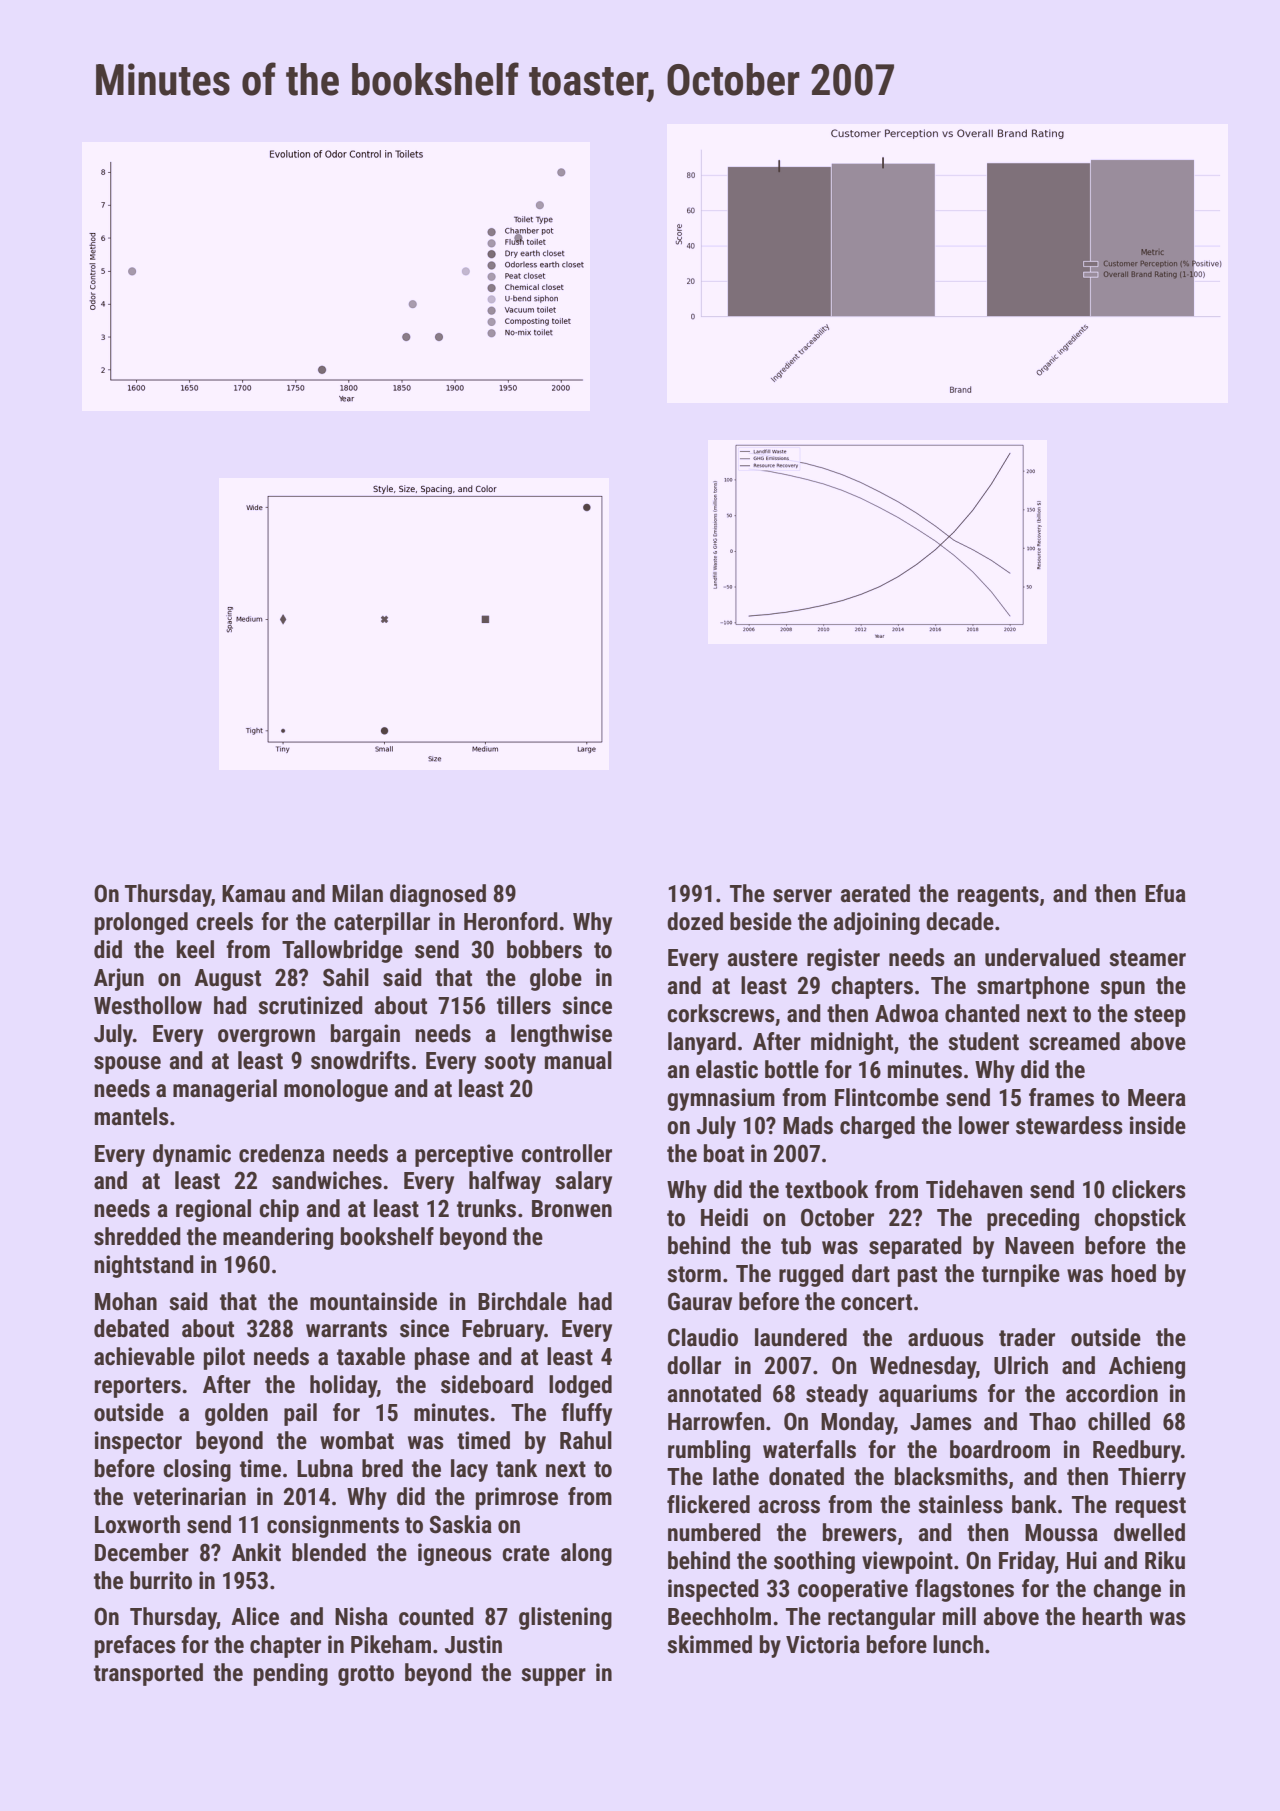 The height and width of the image is (1811, 1280). Describe the element at coordinates (119, 979) in the image. I see `Arjun` at that location.
